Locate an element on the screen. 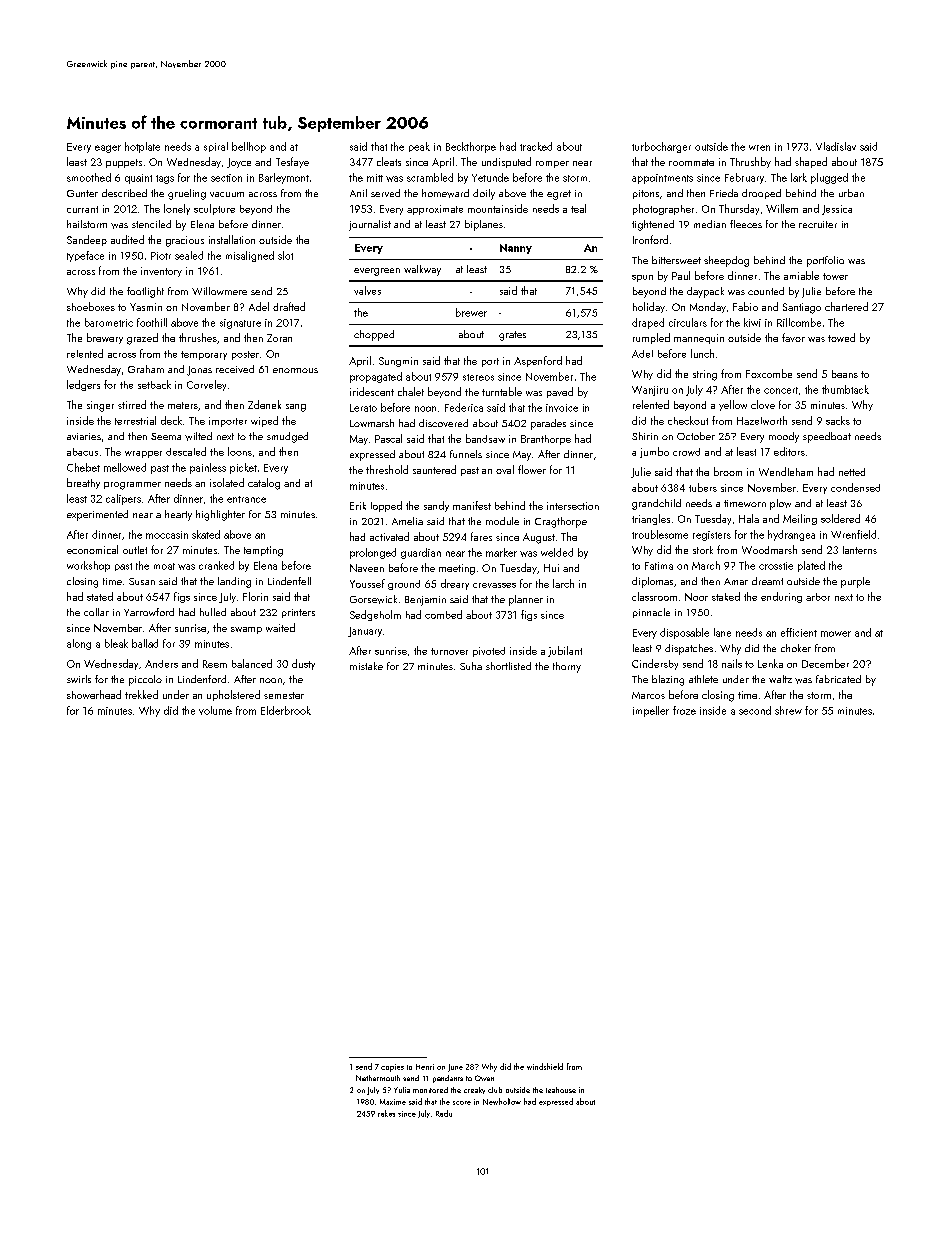 This screenshot has height=1233, width=952. rakes is located at coordinates (386, 1113).
